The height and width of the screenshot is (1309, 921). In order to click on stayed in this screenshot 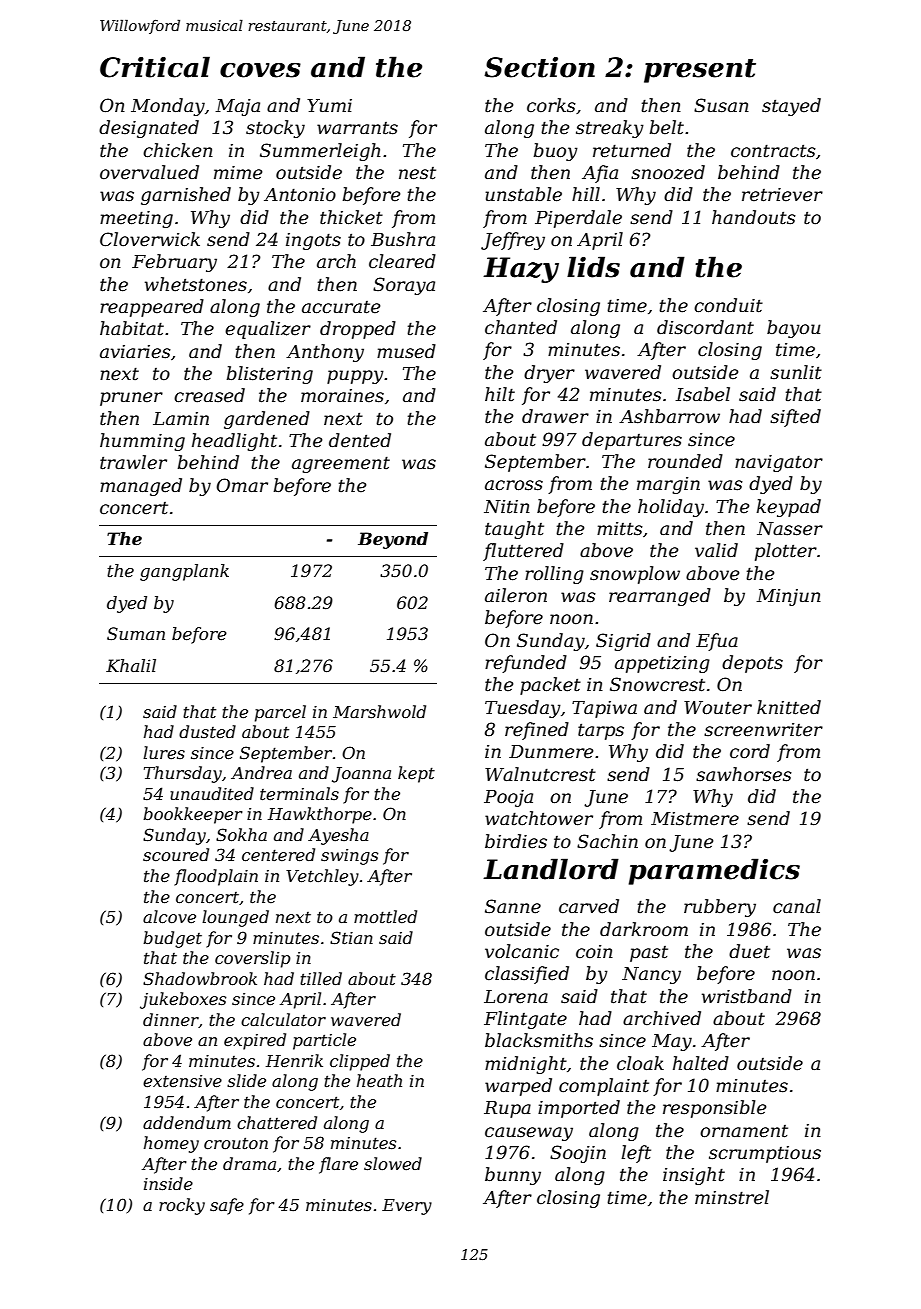, I will do `click(791, 107)`.
